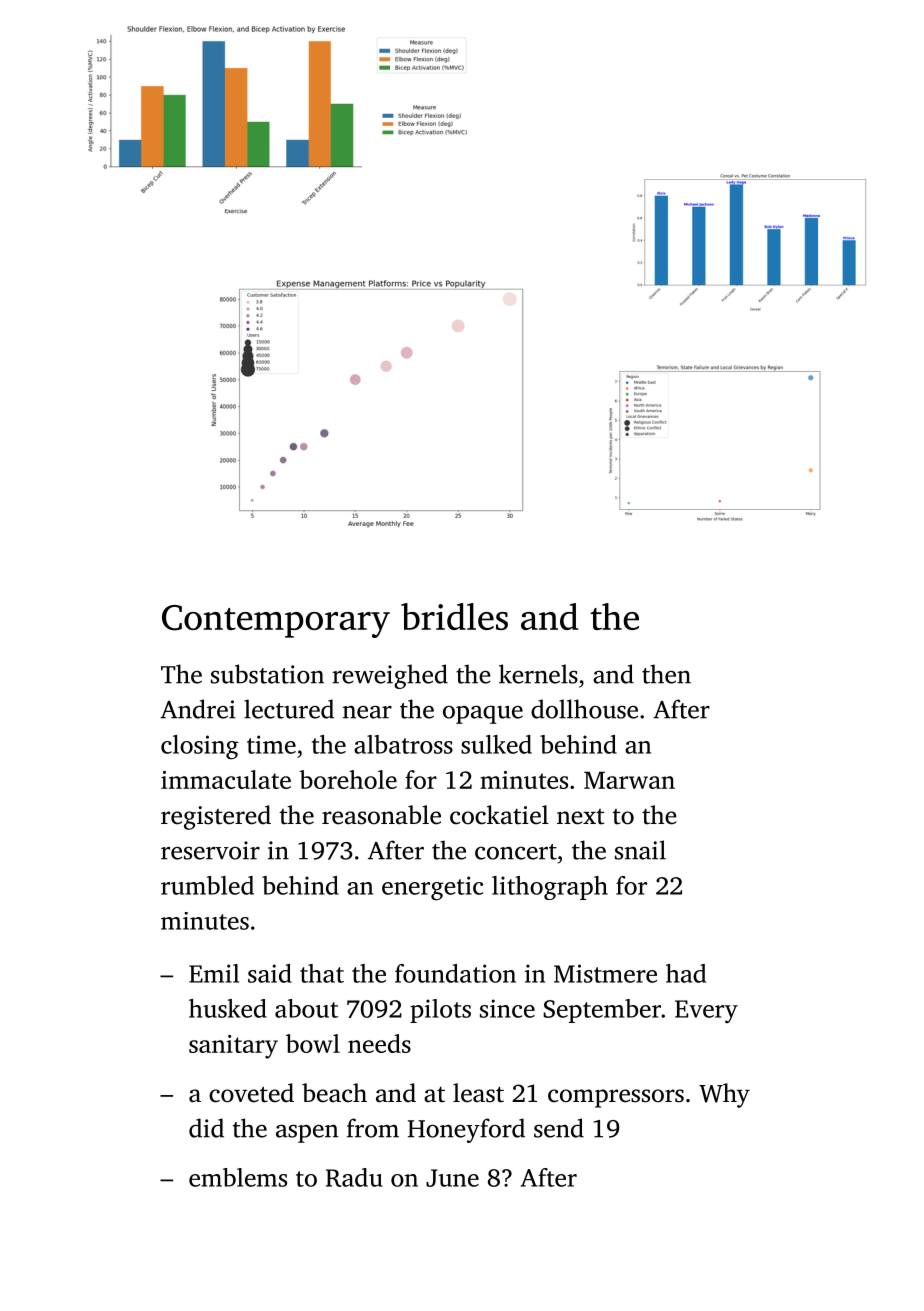  I want to click on opaque, so click(483, 715).
